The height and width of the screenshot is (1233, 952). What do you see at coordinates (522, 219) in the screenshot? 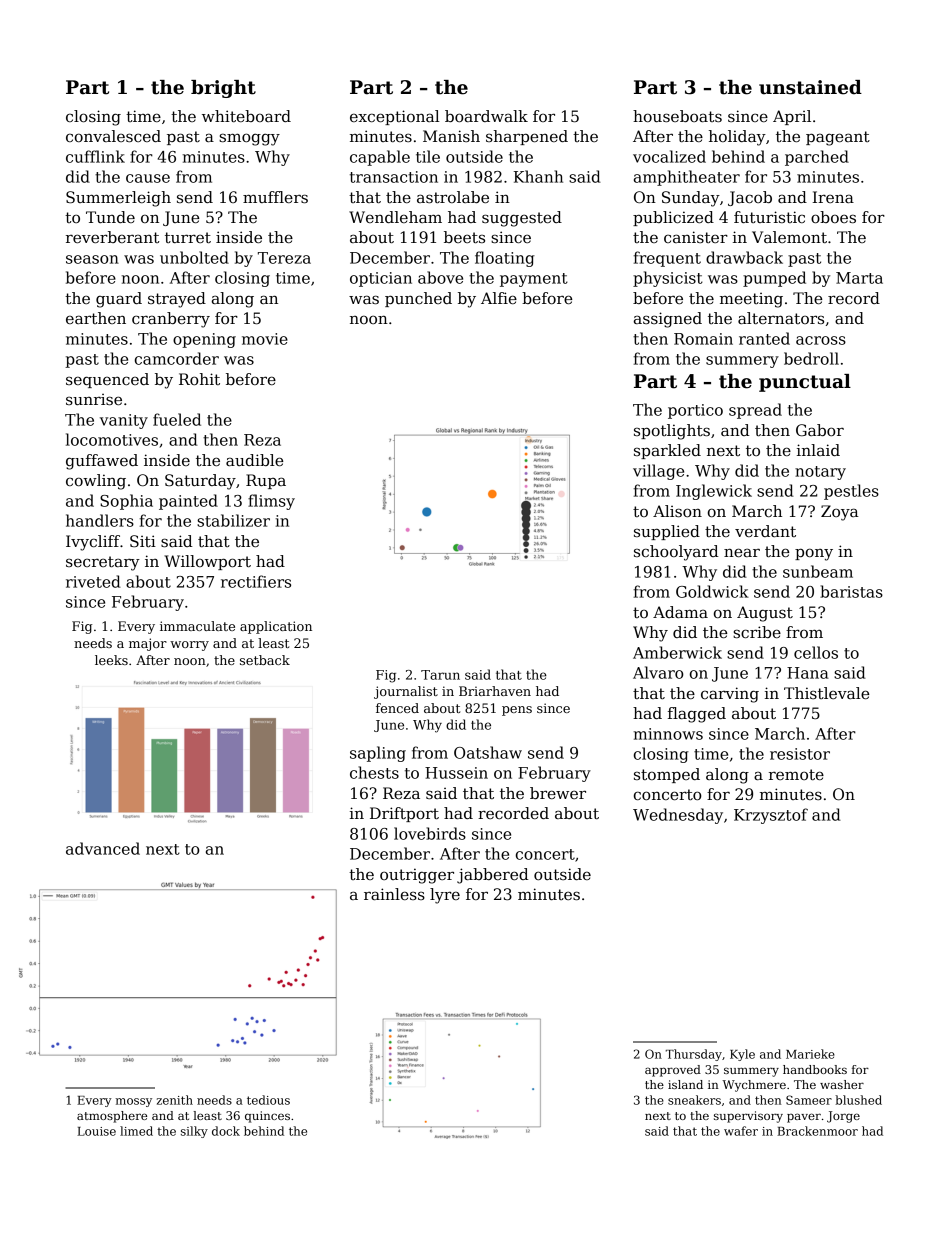
I see `suggested` at bounding box center [522, 219].
